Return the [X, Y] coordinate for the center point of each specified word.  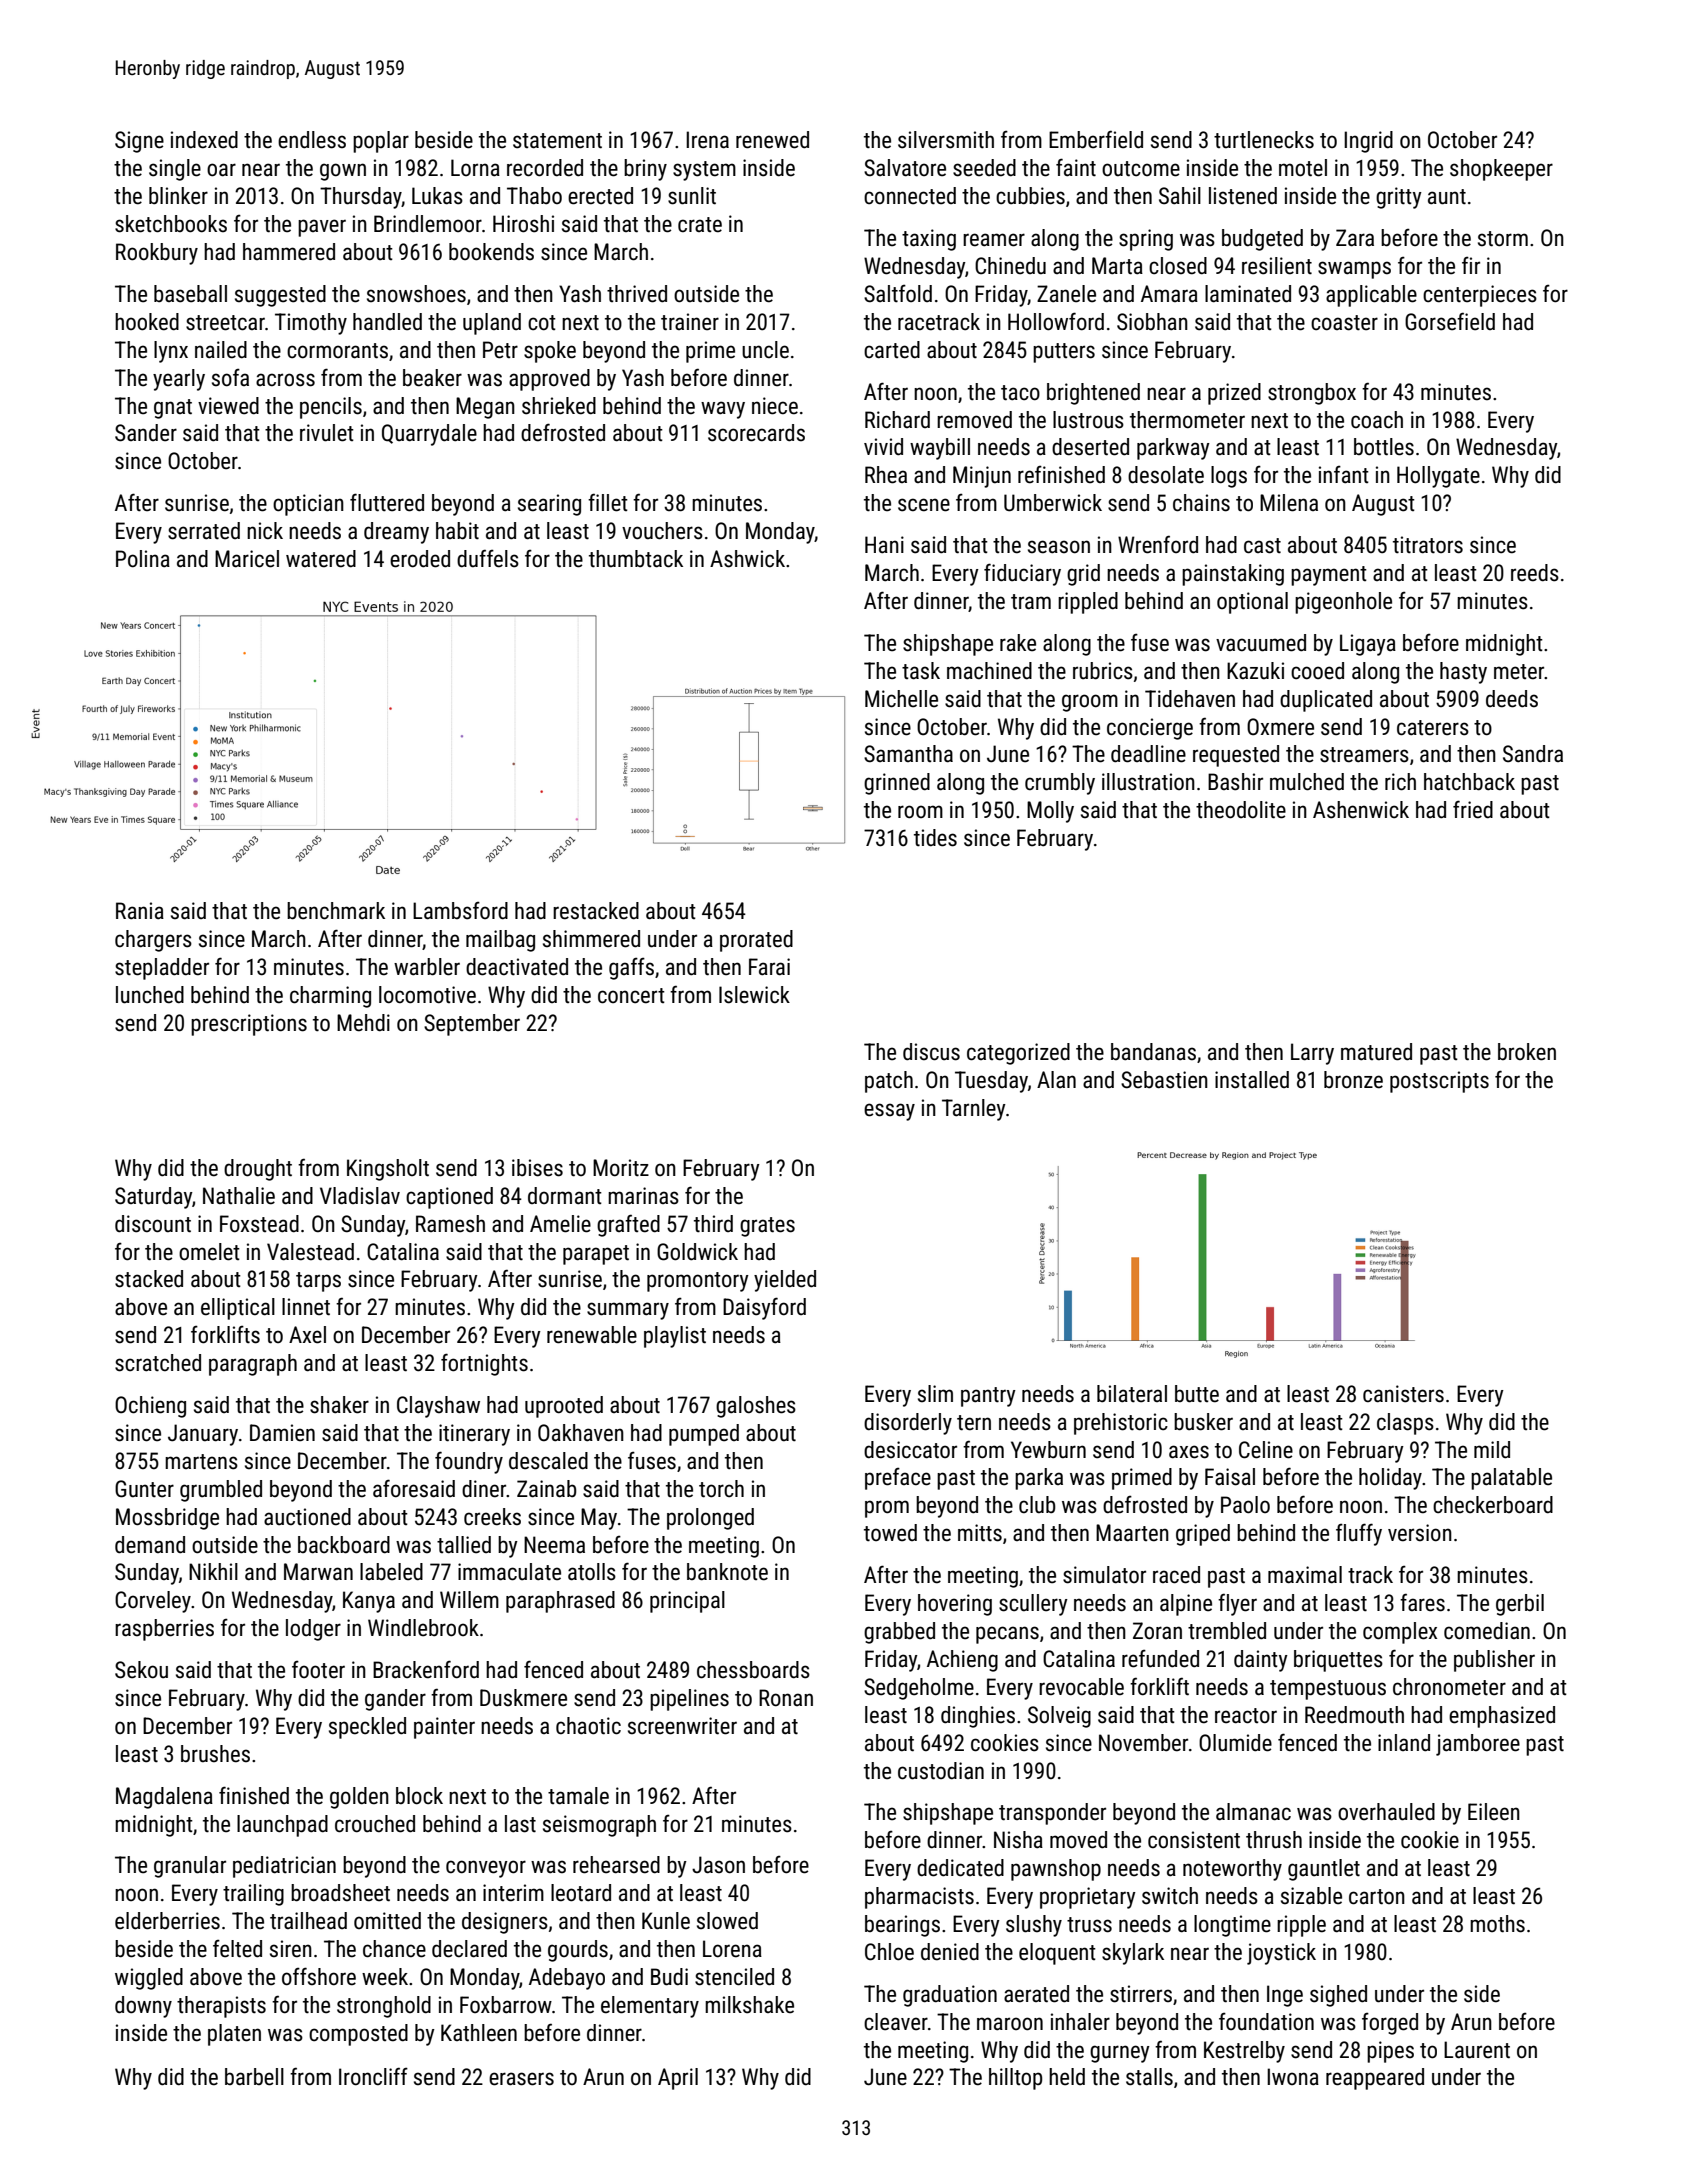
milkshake [749, 2005]
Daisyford [764, 1308]
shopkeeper [1501, 170]
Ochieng [150, 1407]
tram [1031, 602]
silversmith [946, 140]
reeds [1535, 573]
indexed [204, 140]
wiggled [149, 1979]
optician [308, 505]
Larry [1312, 1054]
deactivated [517, 967]
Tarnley [974, 1110]
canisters [1403, 1394]
